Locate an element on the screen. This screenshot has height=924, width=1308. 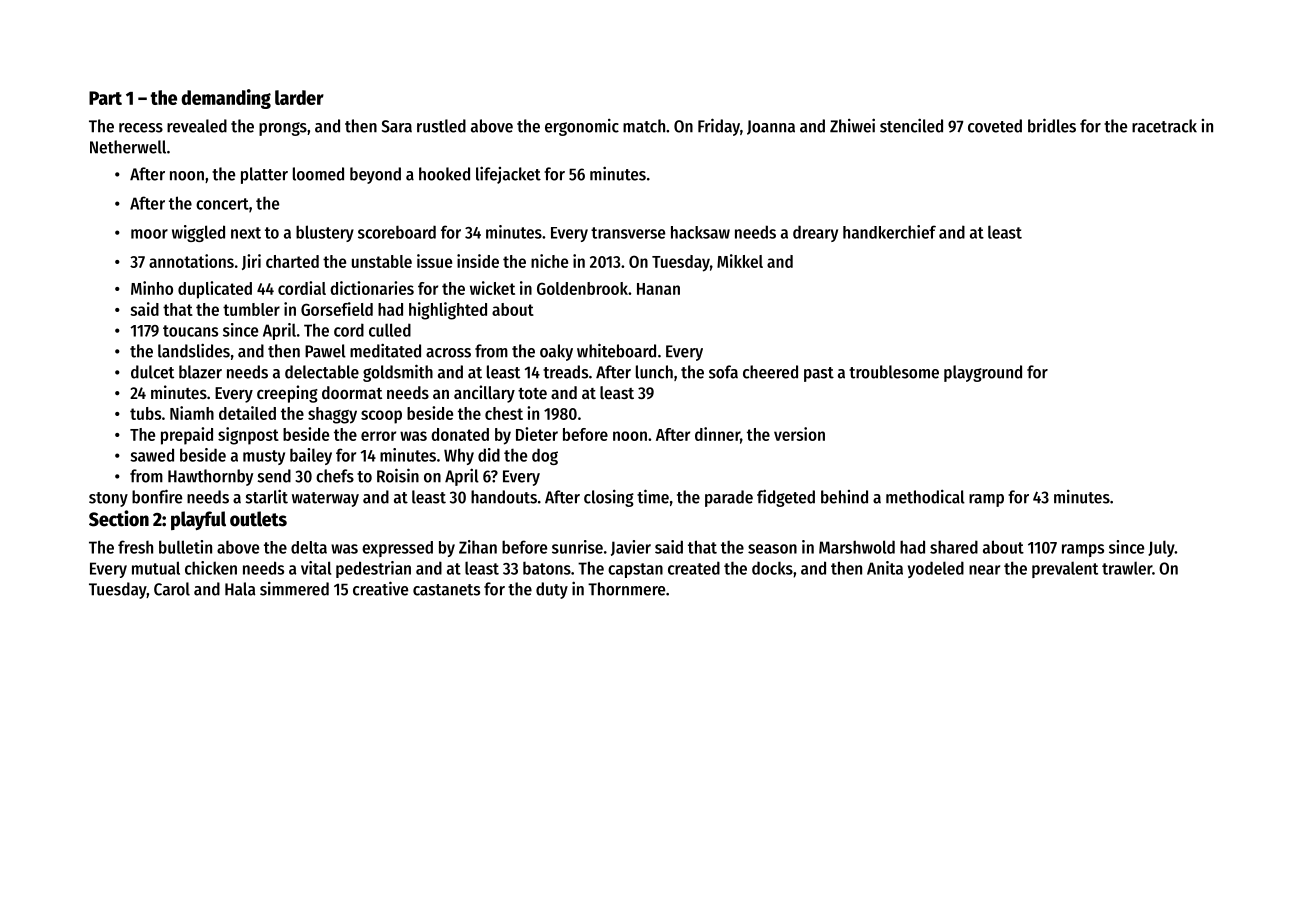
lunch is located at coordinates (654, 372).
